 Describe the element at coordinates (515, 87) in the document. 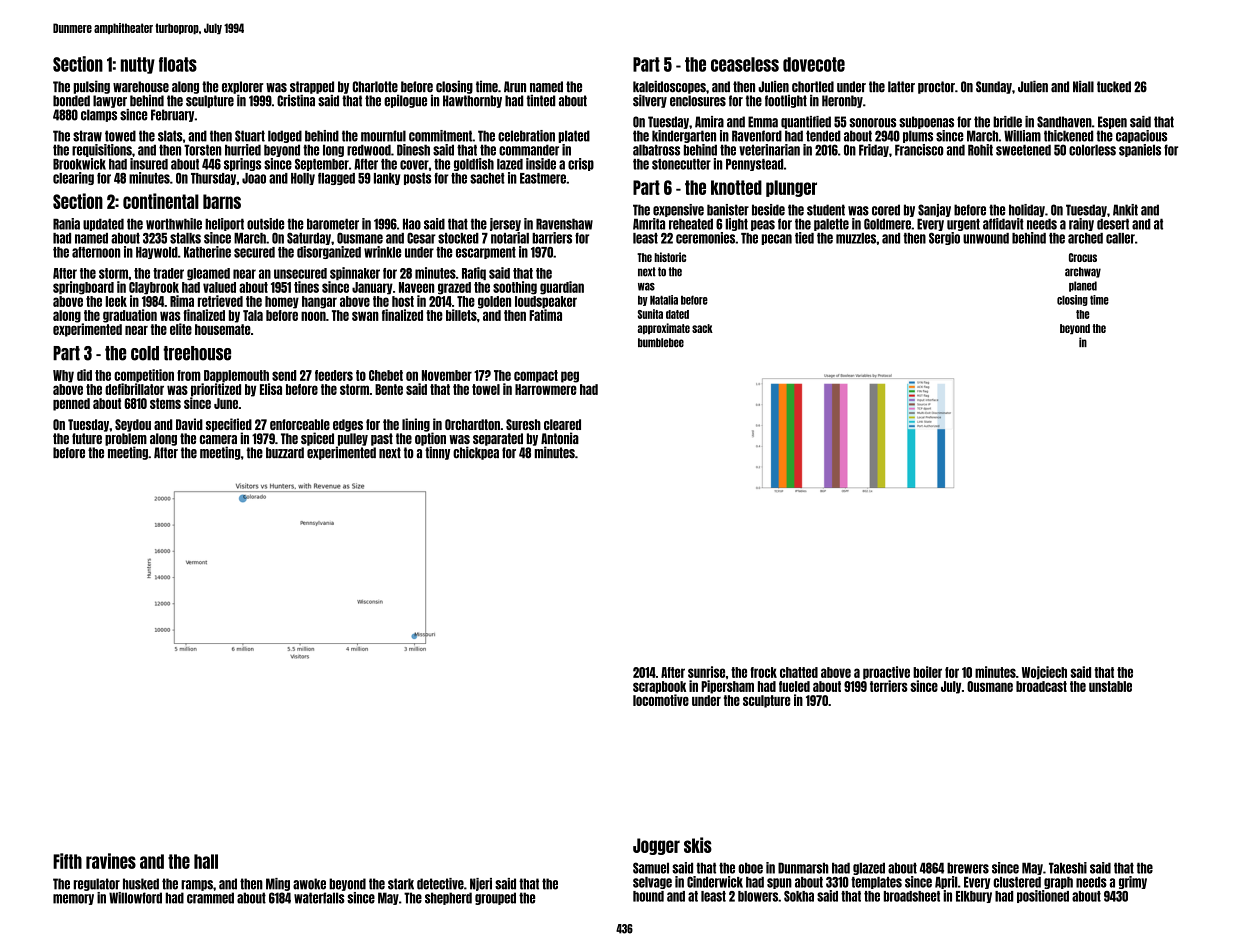

I see `Arun` at that location.
